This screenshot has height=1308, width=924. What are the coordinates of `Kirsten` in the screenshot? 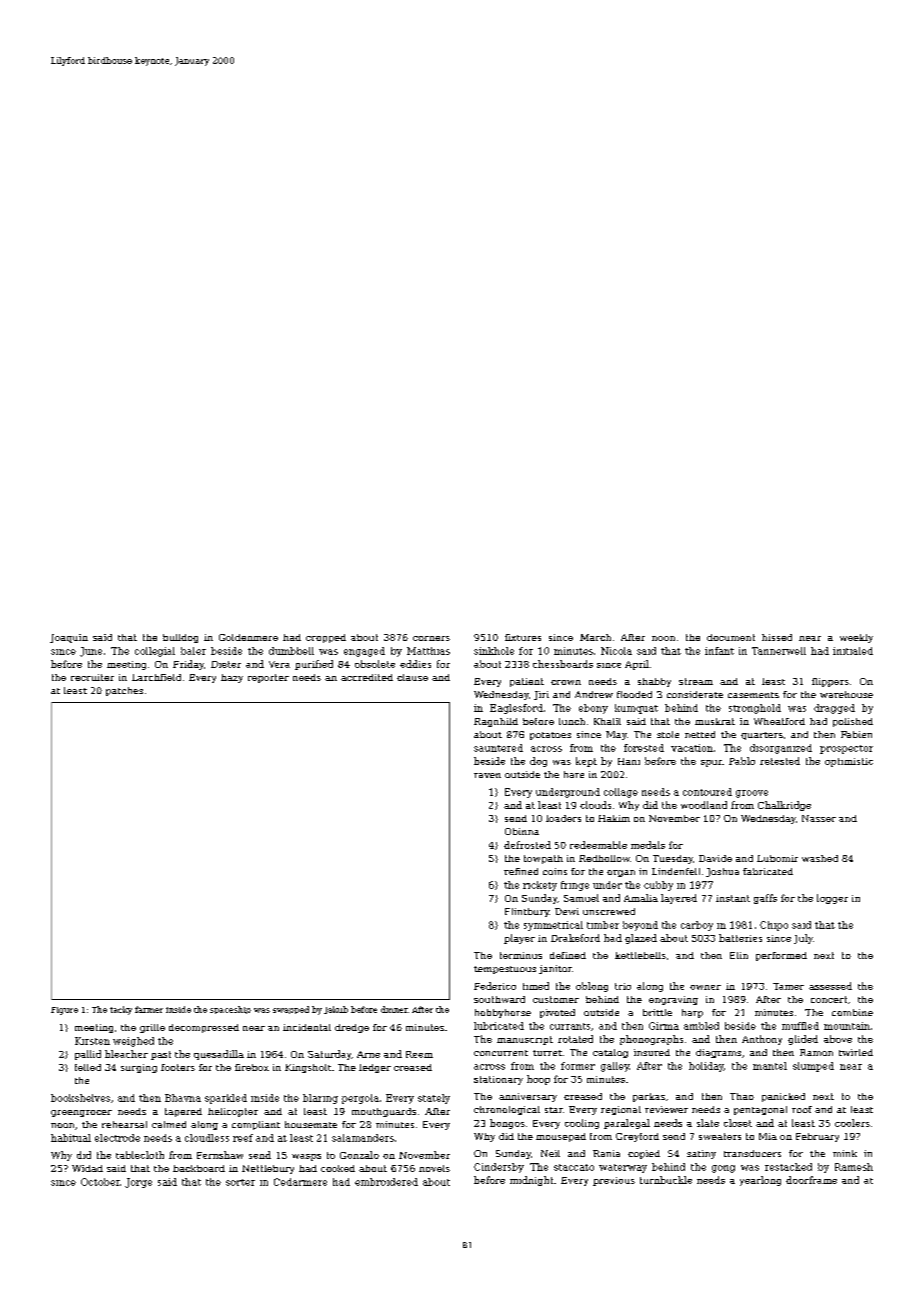 It's located at (92, 1041).
